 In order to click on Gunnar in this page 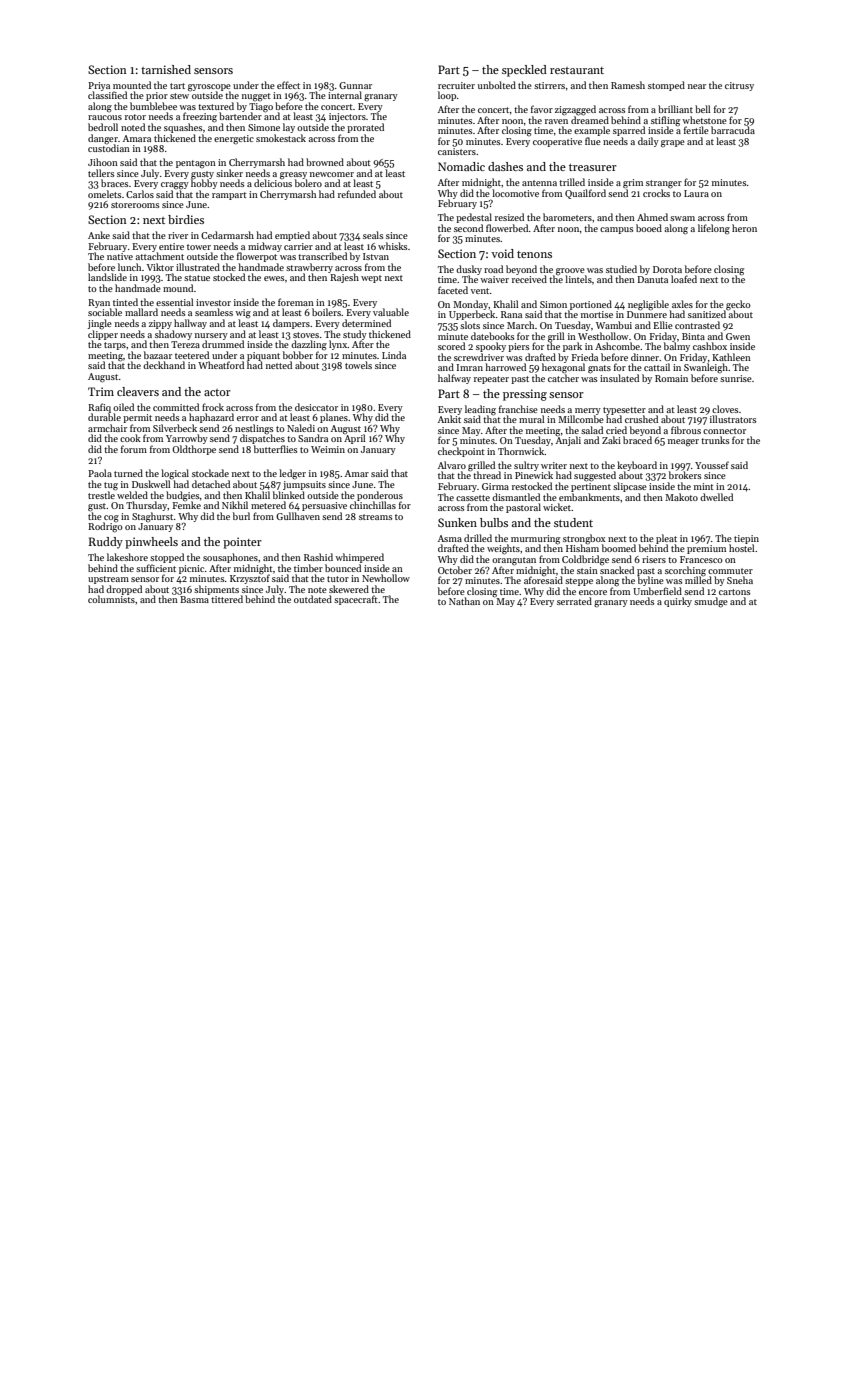, I will do `click(355, 85)`.
